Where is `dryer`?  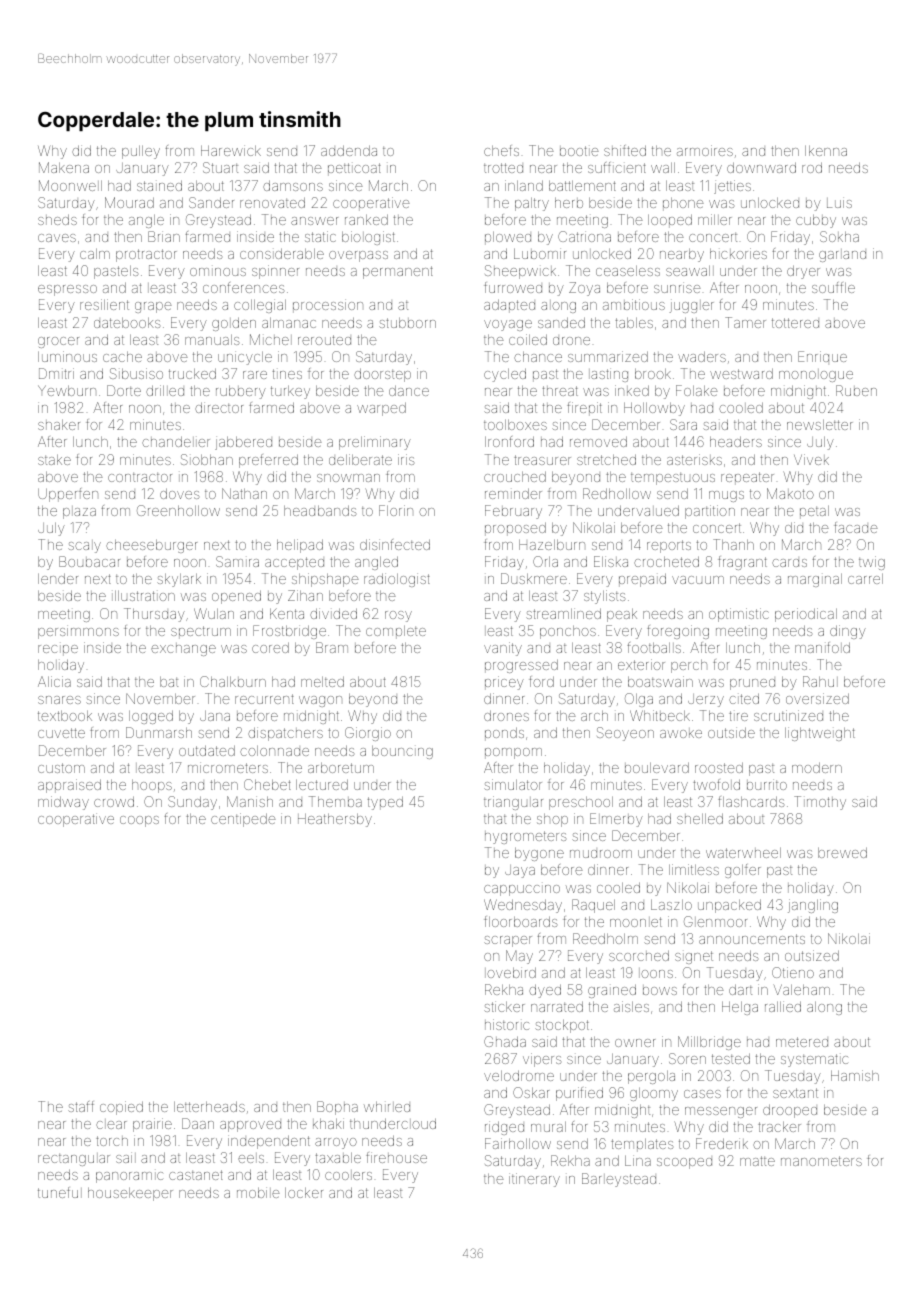 dryer is located at coordinates (803, 272).
